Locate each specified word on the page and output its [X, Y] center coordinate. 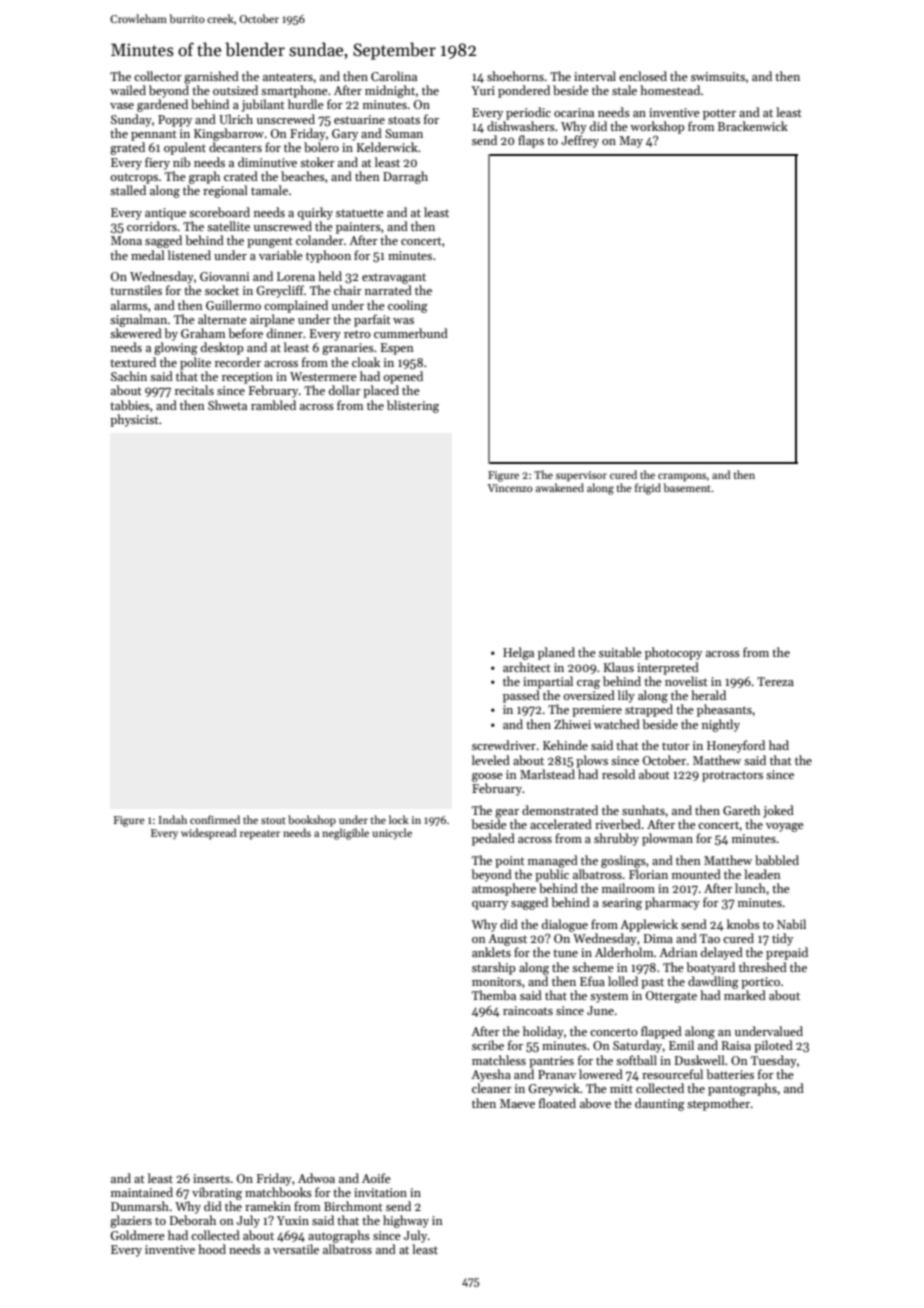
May [631, 142]
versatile [296, 1249]
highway [406, 1221]
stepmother [718, 1104]
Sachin [129, 376]
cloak [366, 362]
